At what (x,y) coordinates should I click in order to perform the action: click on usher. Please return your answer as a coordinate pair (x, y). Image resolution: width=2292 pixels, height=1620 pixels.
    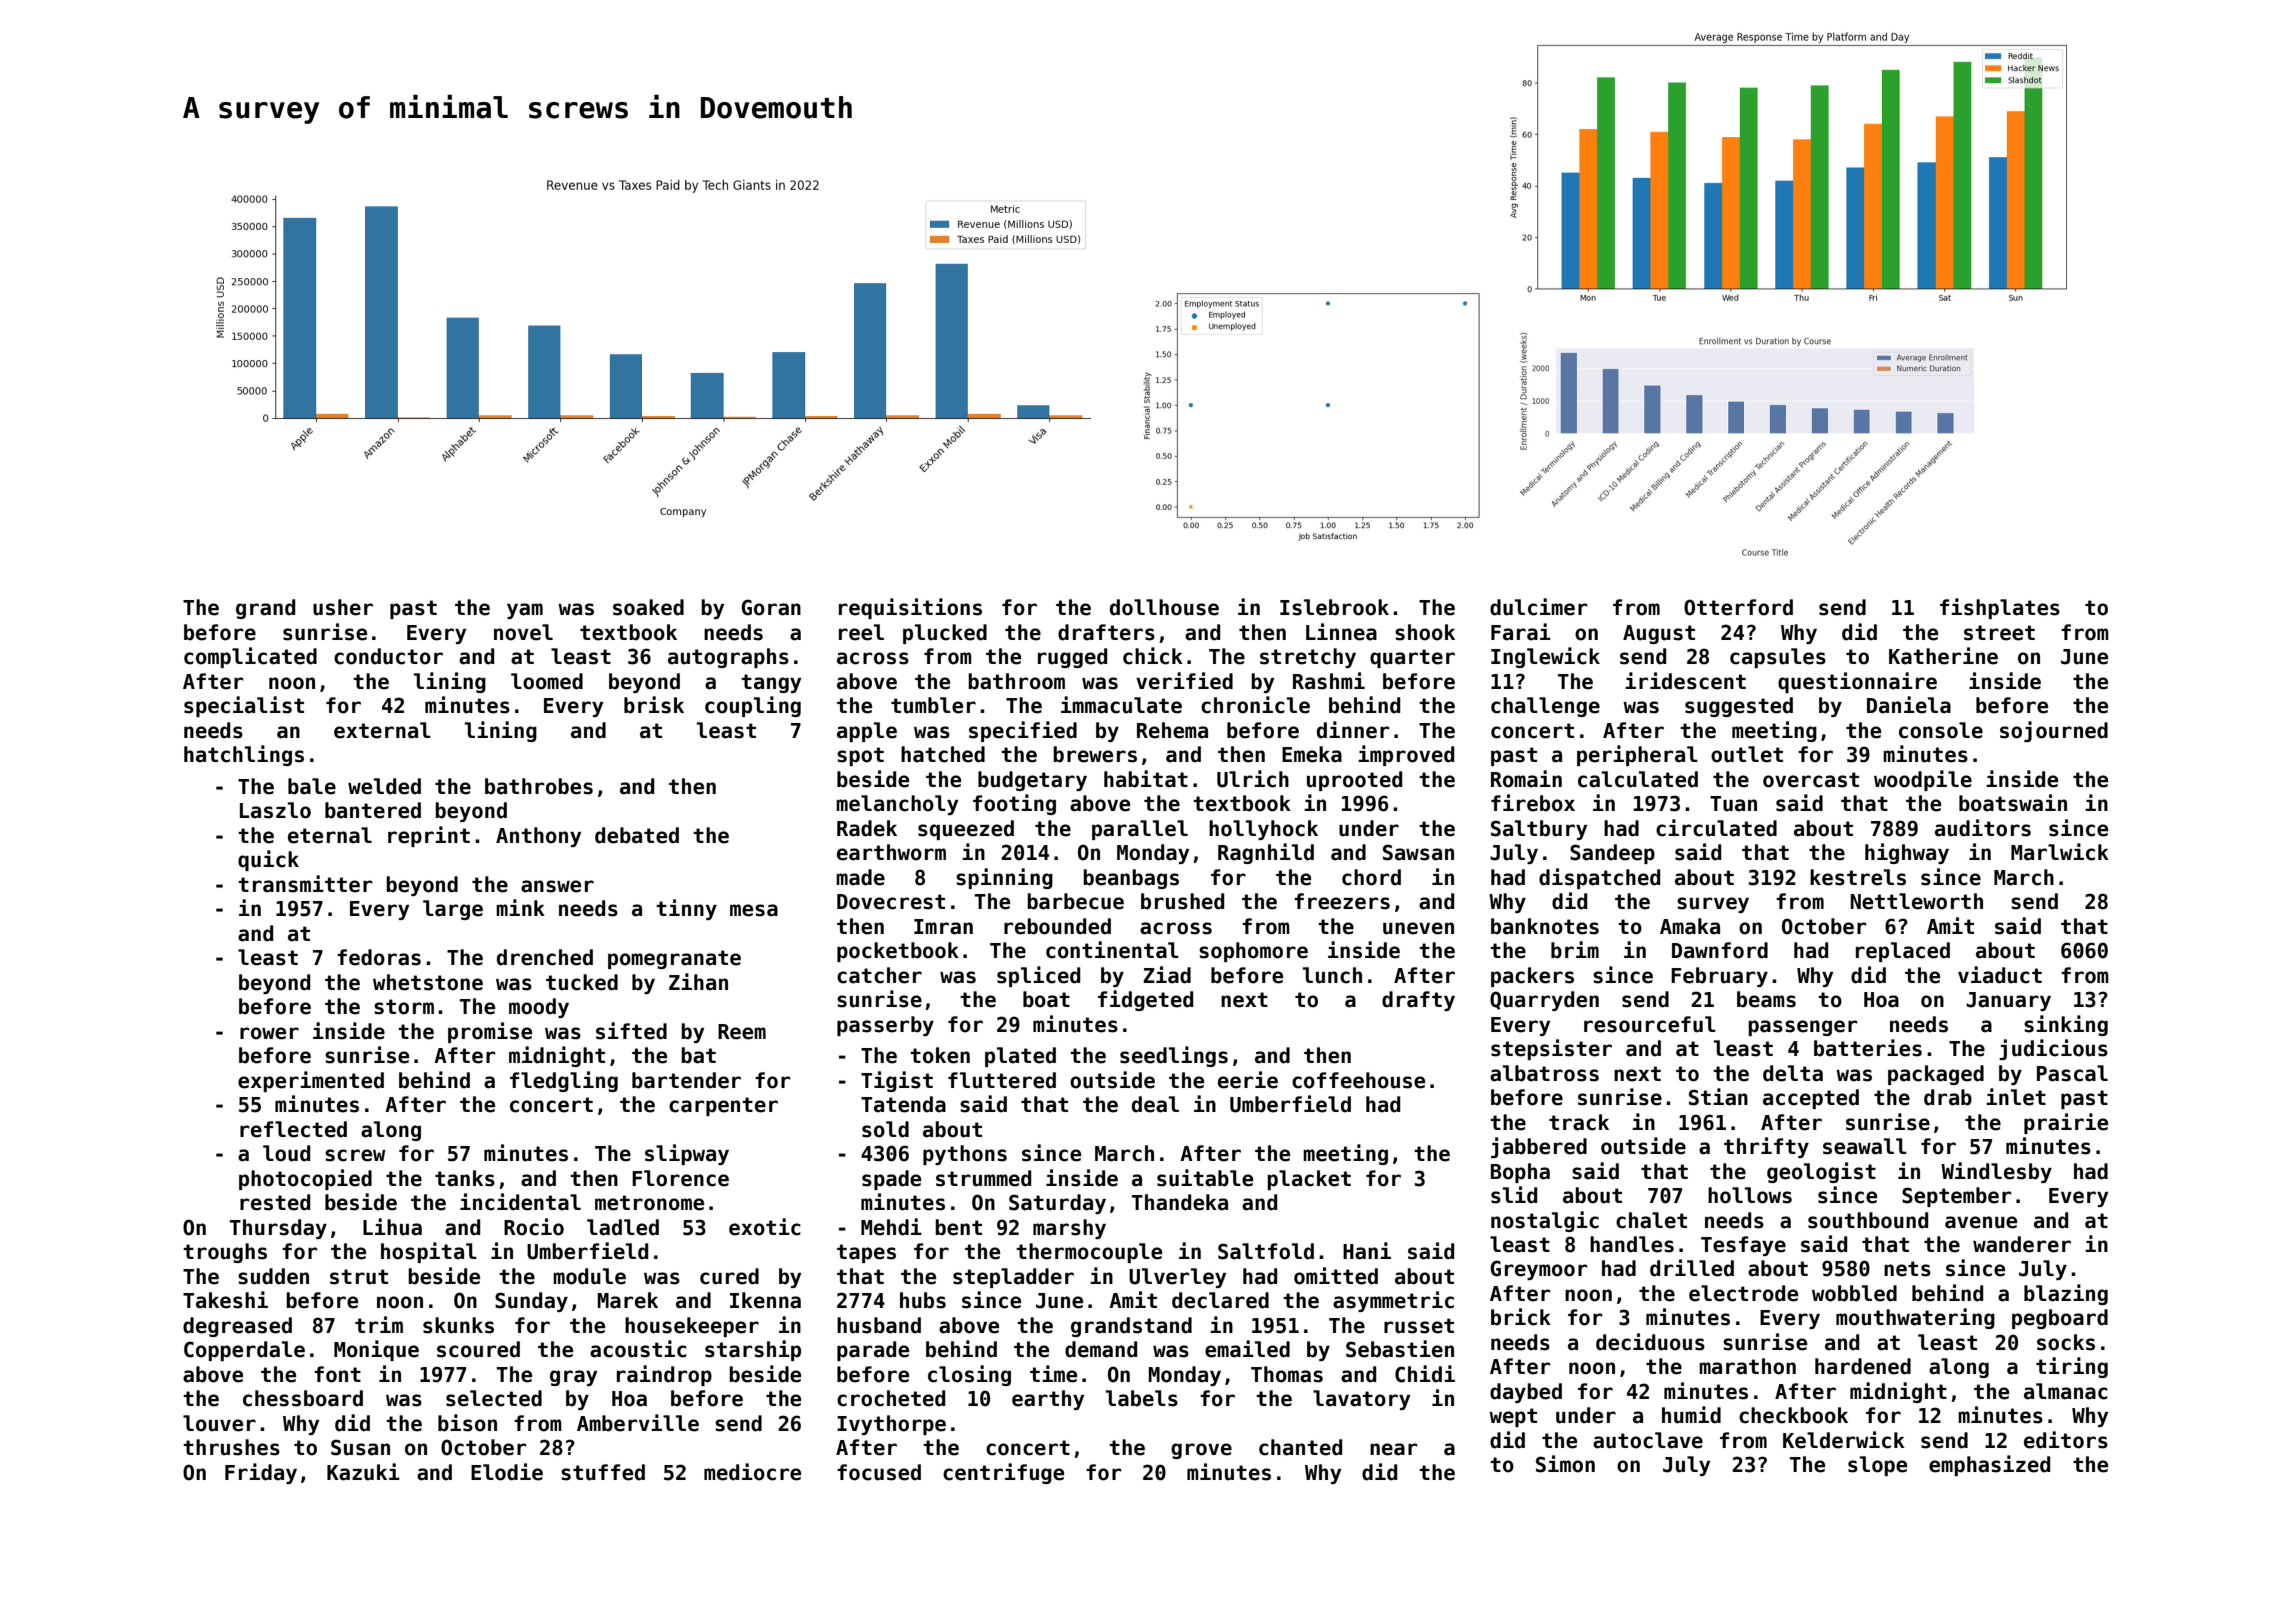
    Looking at the image, I should click on (343, 607).
